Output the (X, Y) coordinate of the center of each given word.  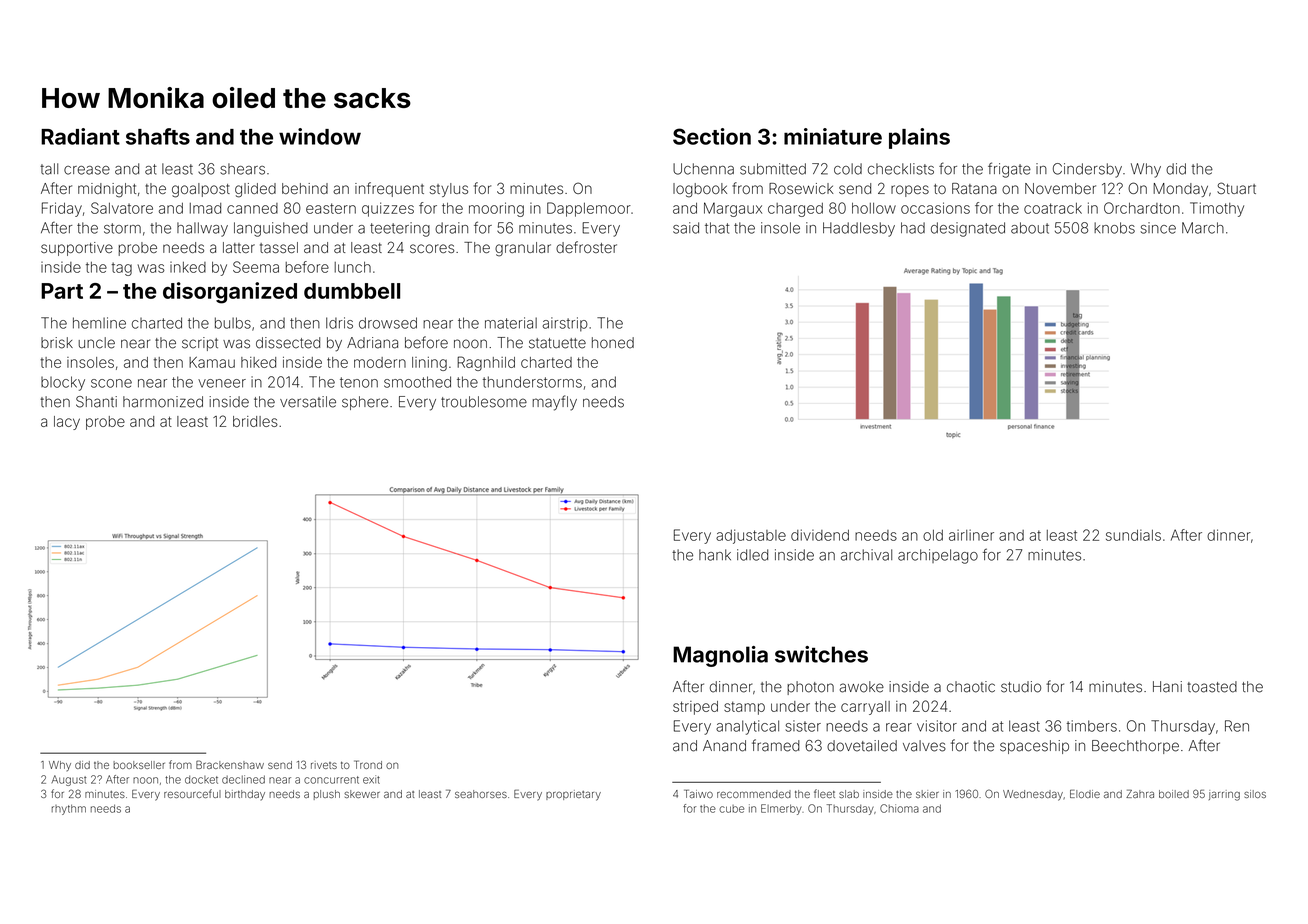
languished (271, 229)
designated (968, 229)
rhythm (69, 809)
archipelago (938, 556)
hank (715, 555)
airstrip (565, 324)
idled (752, 555)
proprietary (573, 795)
